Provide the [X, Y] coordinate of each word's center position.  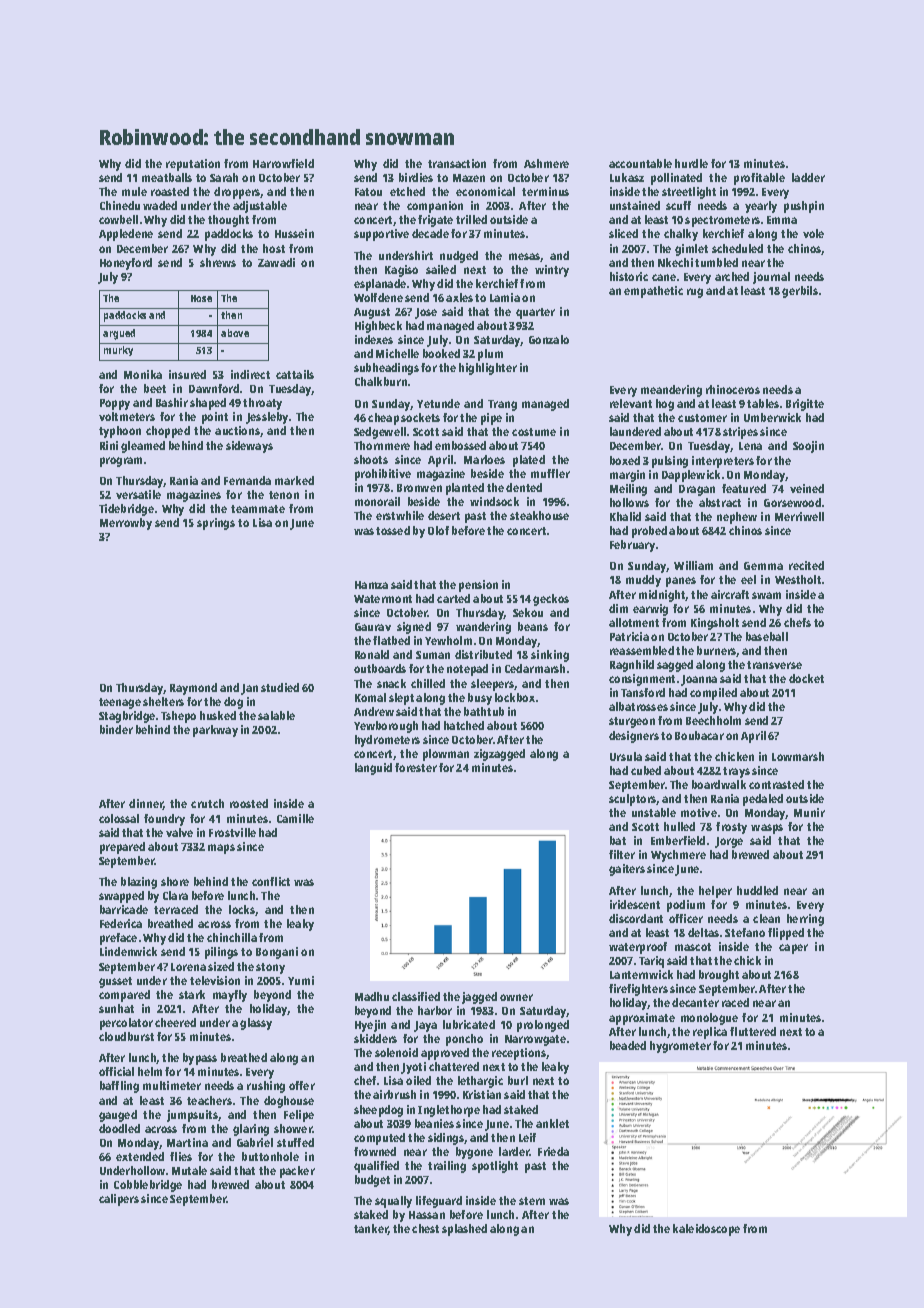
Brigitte [805, 405]
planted [465, 489]
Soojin [808, 447]
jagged [479, 998]
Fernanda [247, 480]
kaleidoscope [706, 1230]
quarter [535, 313]
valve [179, 832]
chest [425, 1228]
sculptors [633, 800]
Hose [201, 298]
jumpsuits [192, 1116]
